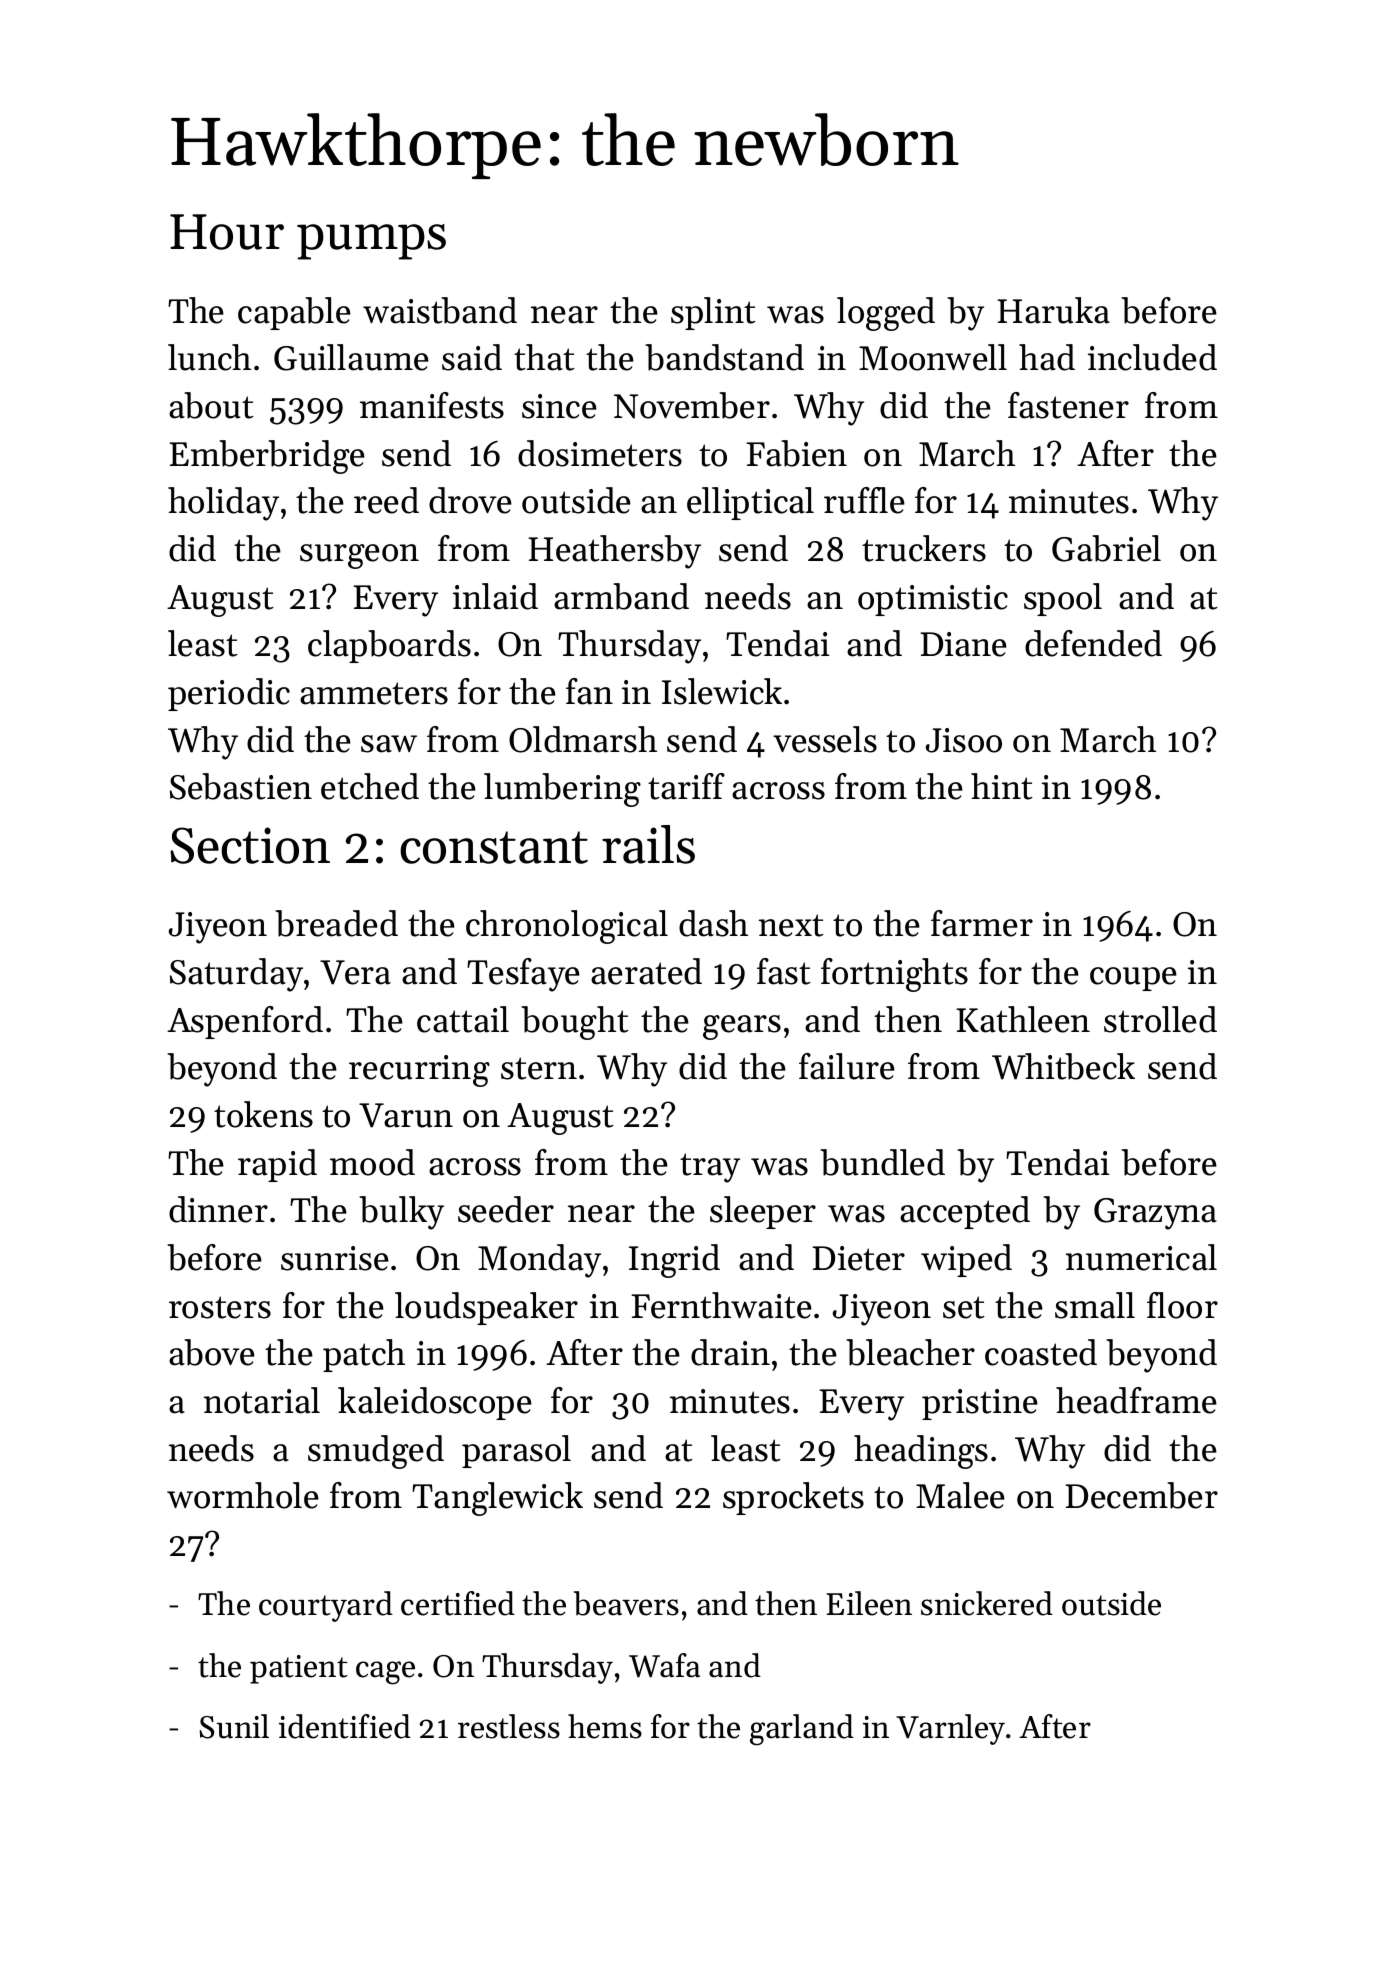  Describe the element at coordinates (236, 975) in the screenshot. I see `Saturday` at that location.
